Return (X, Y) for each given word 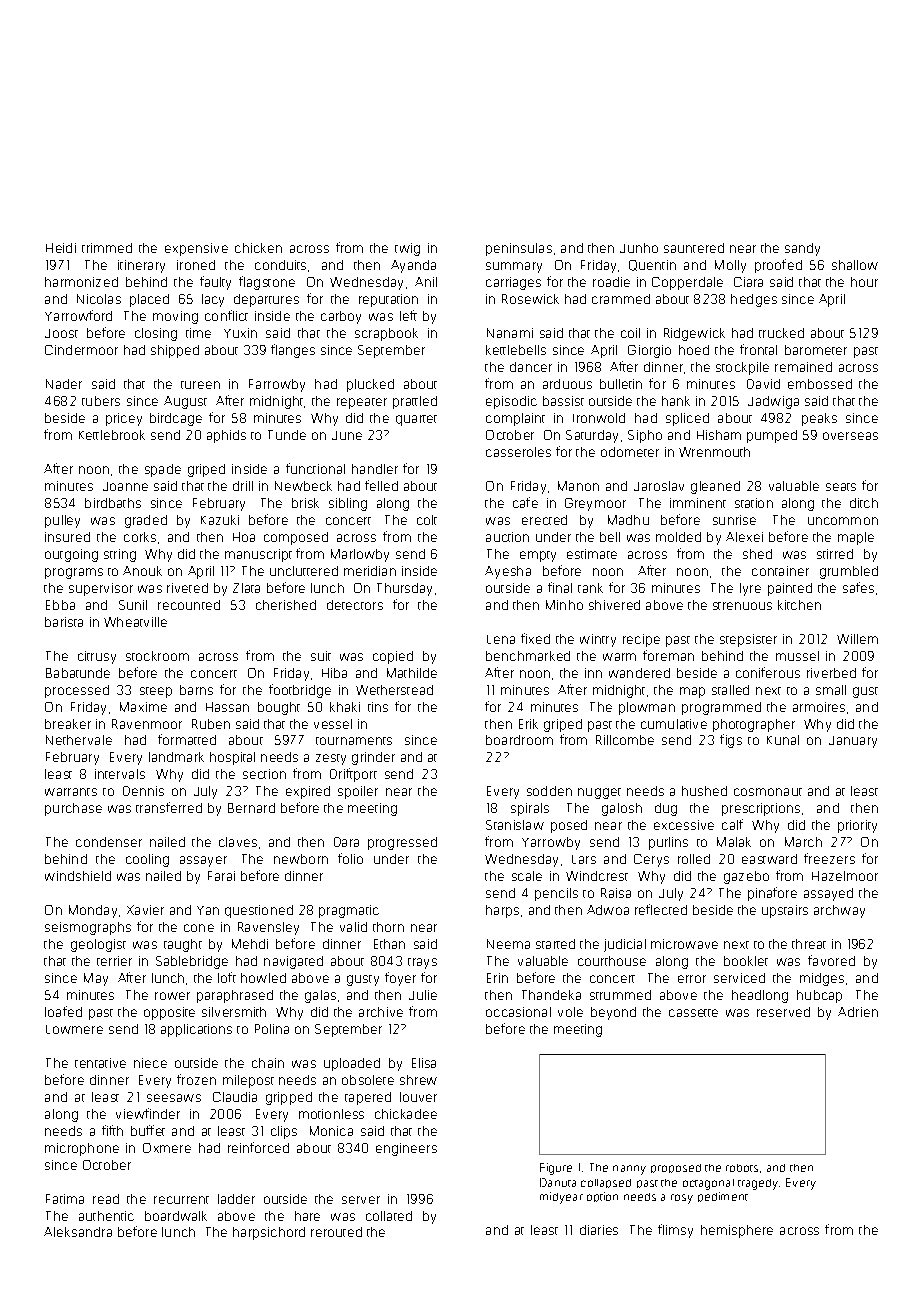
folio (350, 858)
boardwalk (176, 1216)
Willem (857, 639)
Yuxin (240, 333)
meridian (370, 571)
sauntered (694, 248)
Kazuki (220, 520)
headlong (760, 996)
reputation (388, 300)
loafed (63, 1011)
